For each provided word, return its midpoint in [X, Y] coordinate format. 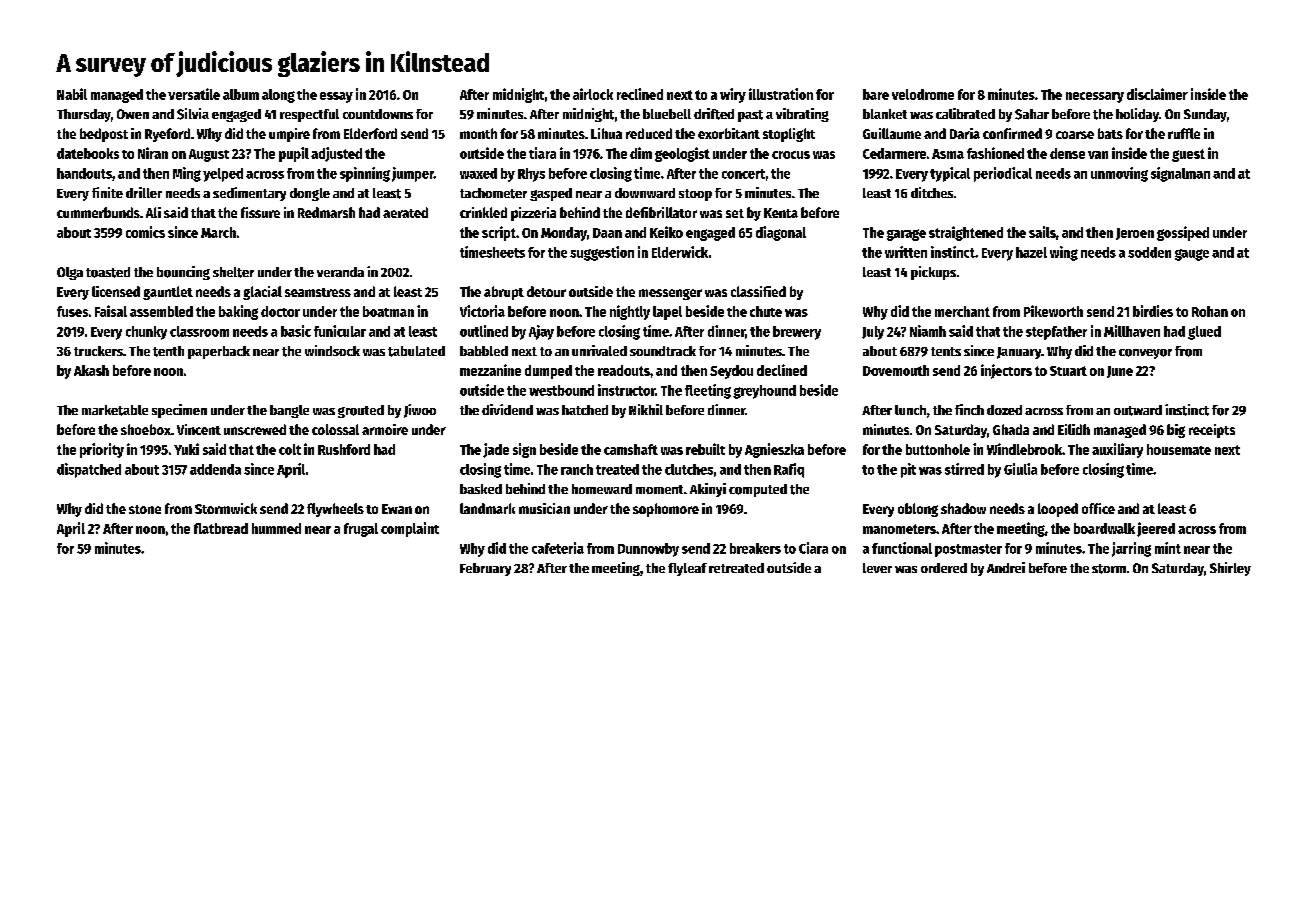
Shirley [1230, 569]
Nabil [72, 94]
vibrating [802, 115]
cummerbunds [98, 212]
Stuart [1068, 371]
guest [1188, 155]
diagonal [781, 233]
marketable [115, 410]
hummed [276, 528]
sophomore [666, 510]
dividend [507, 409]
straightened [966, 233]
